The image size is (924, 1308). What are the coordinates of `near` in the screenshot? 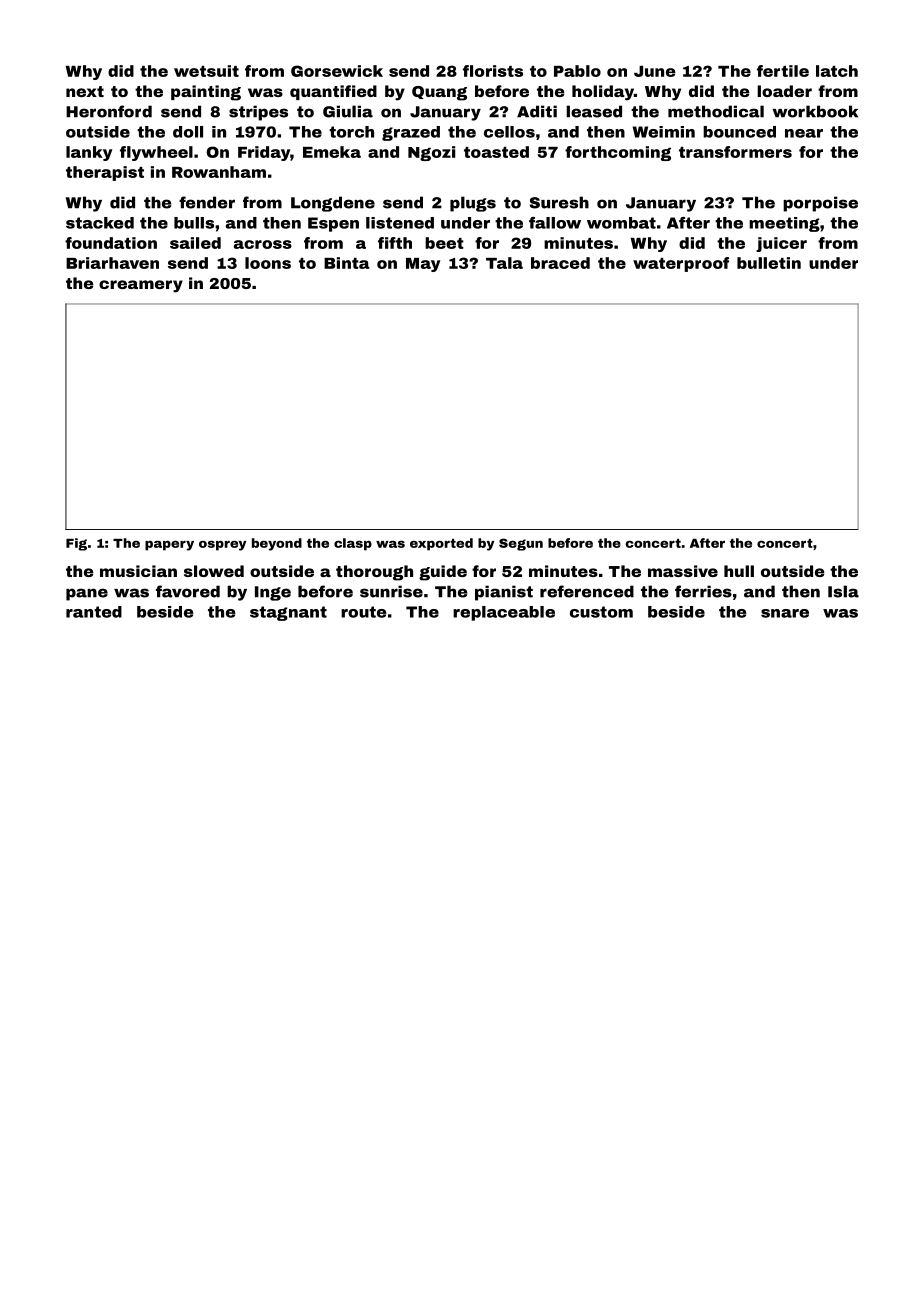 It's located at (804, 133).
